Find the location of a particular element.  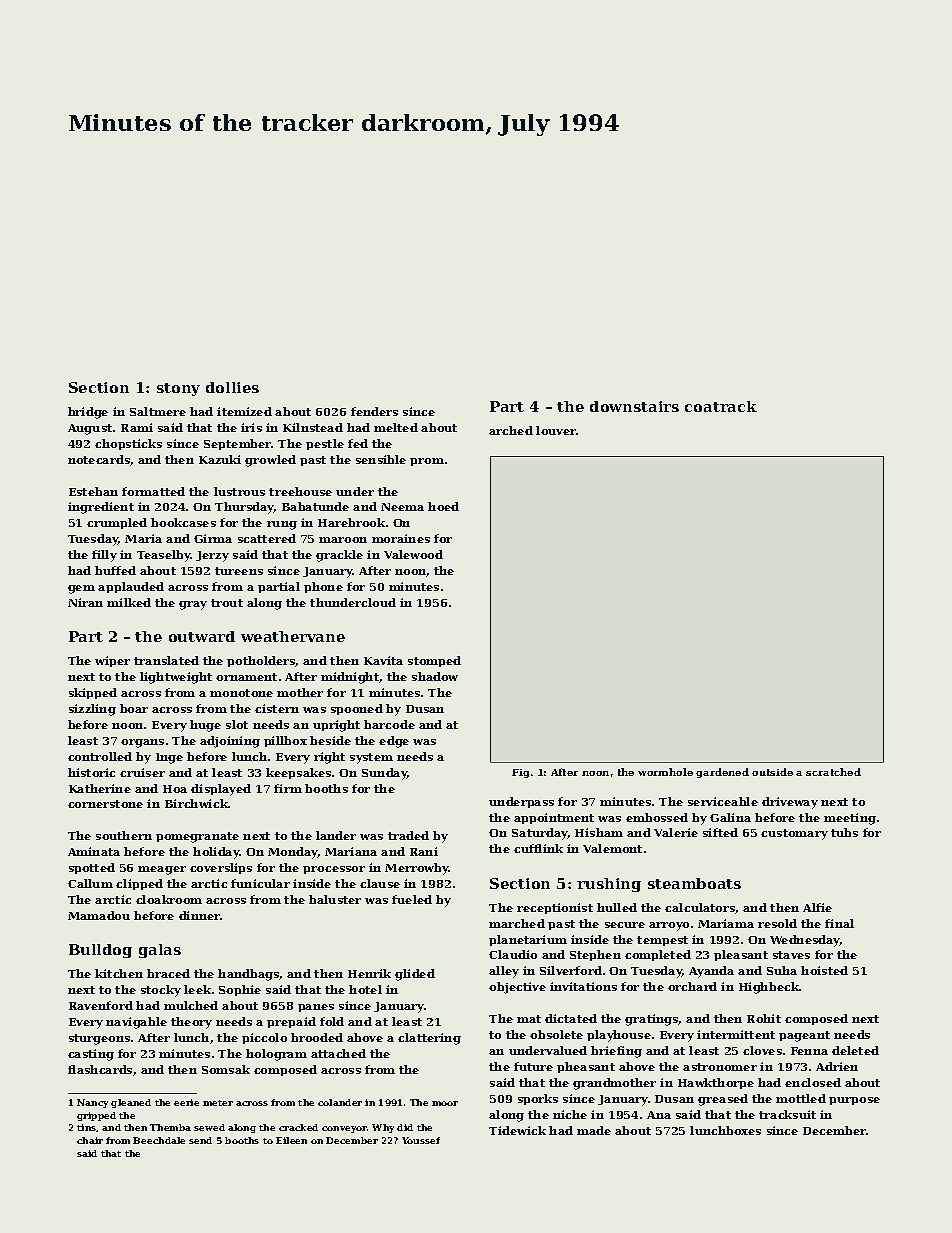

Valewood is located at coordinates (413, 554).
